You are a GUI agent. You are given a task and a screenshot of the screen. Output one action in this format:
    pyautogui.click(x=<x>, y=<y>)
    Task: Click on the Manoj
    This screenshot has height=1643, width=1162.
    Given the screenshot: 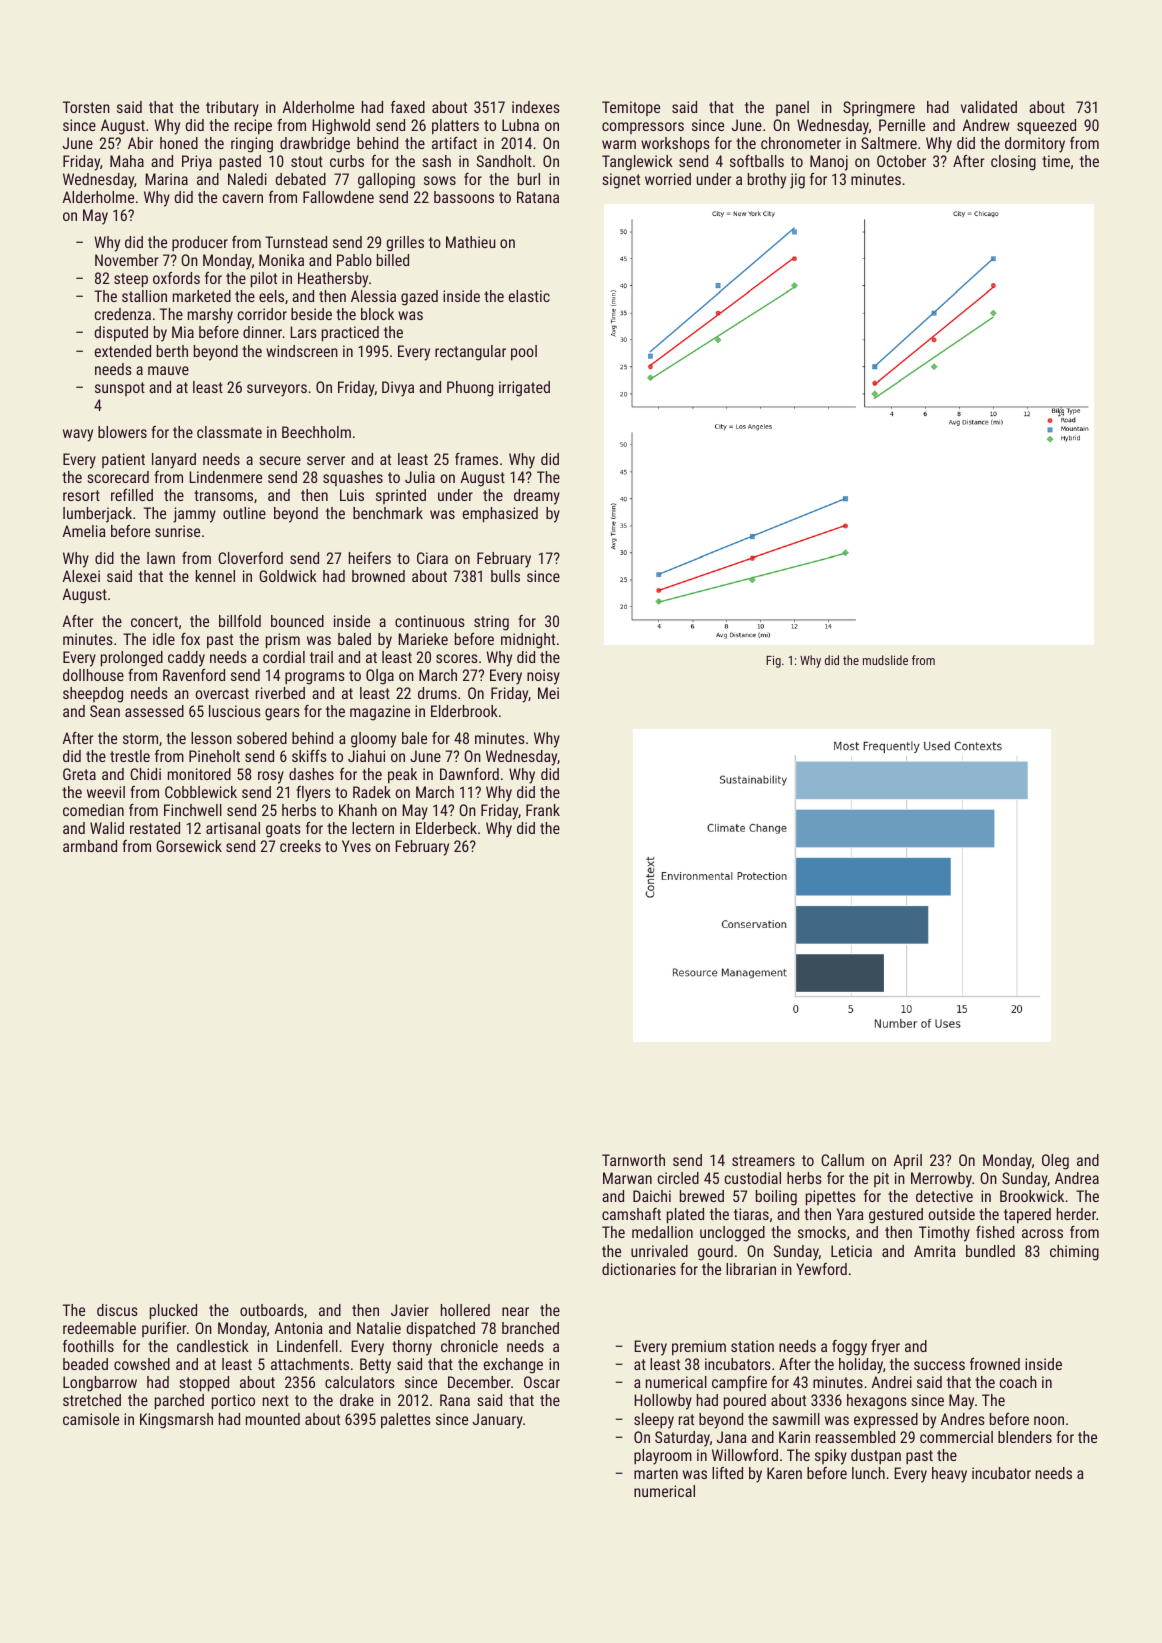 What is the action you would take?
    pyautogui.click(x=829, y=163)
